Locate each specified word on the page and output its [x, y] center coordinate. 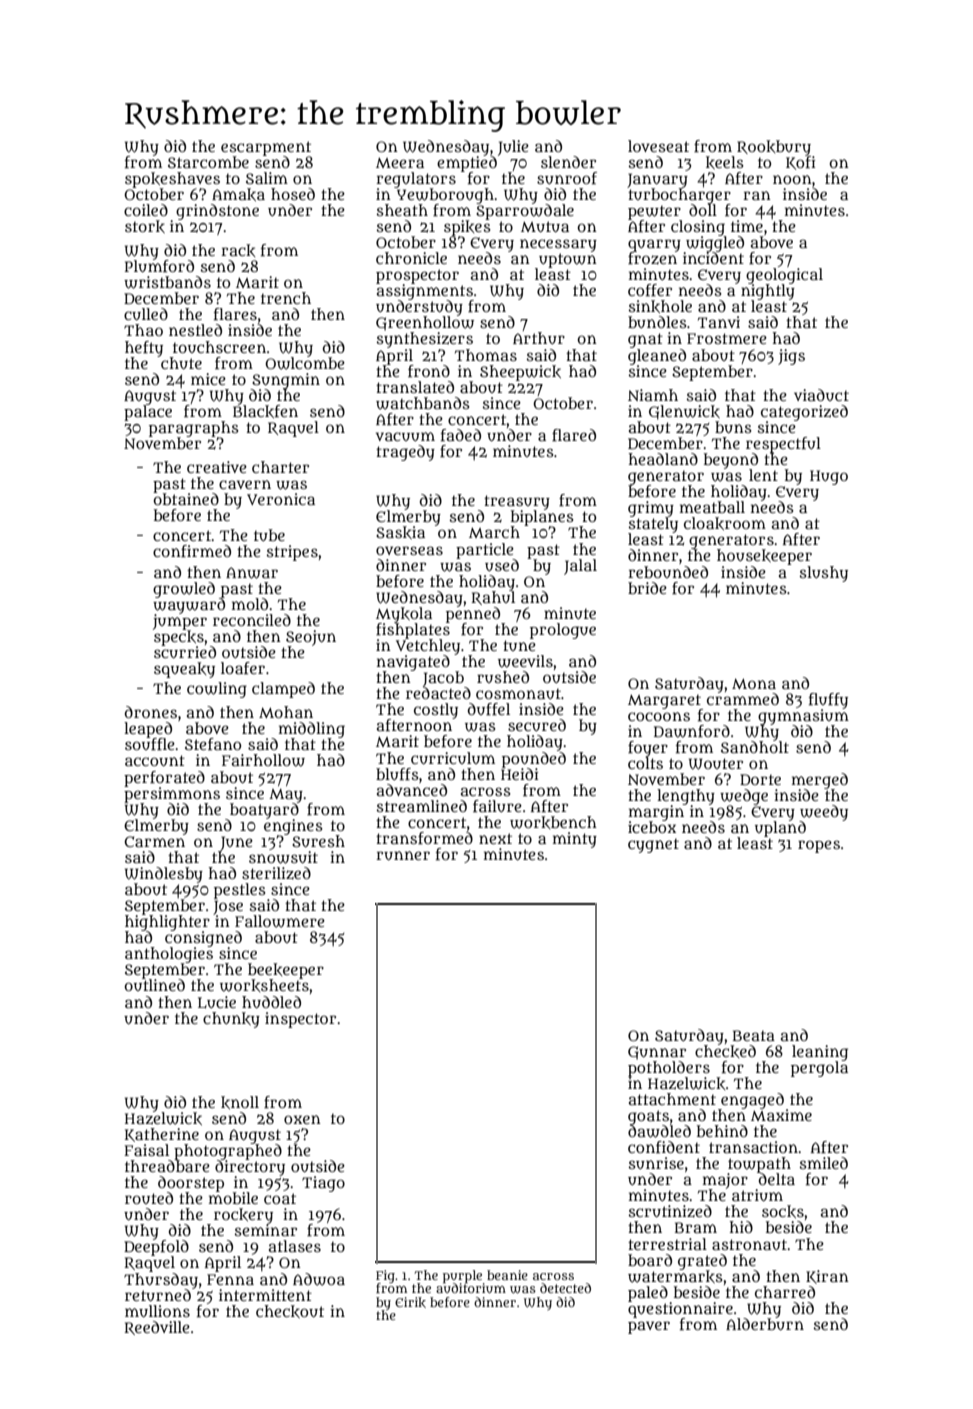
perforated [164, 778]
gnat [645, 340]
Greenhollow [425, 323]
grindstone [217, 212]
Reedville [157, 1328]
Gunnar [657, 1053]
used [502, 565]
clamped [283, 690]
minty [575, 840]
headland [663, 459]
